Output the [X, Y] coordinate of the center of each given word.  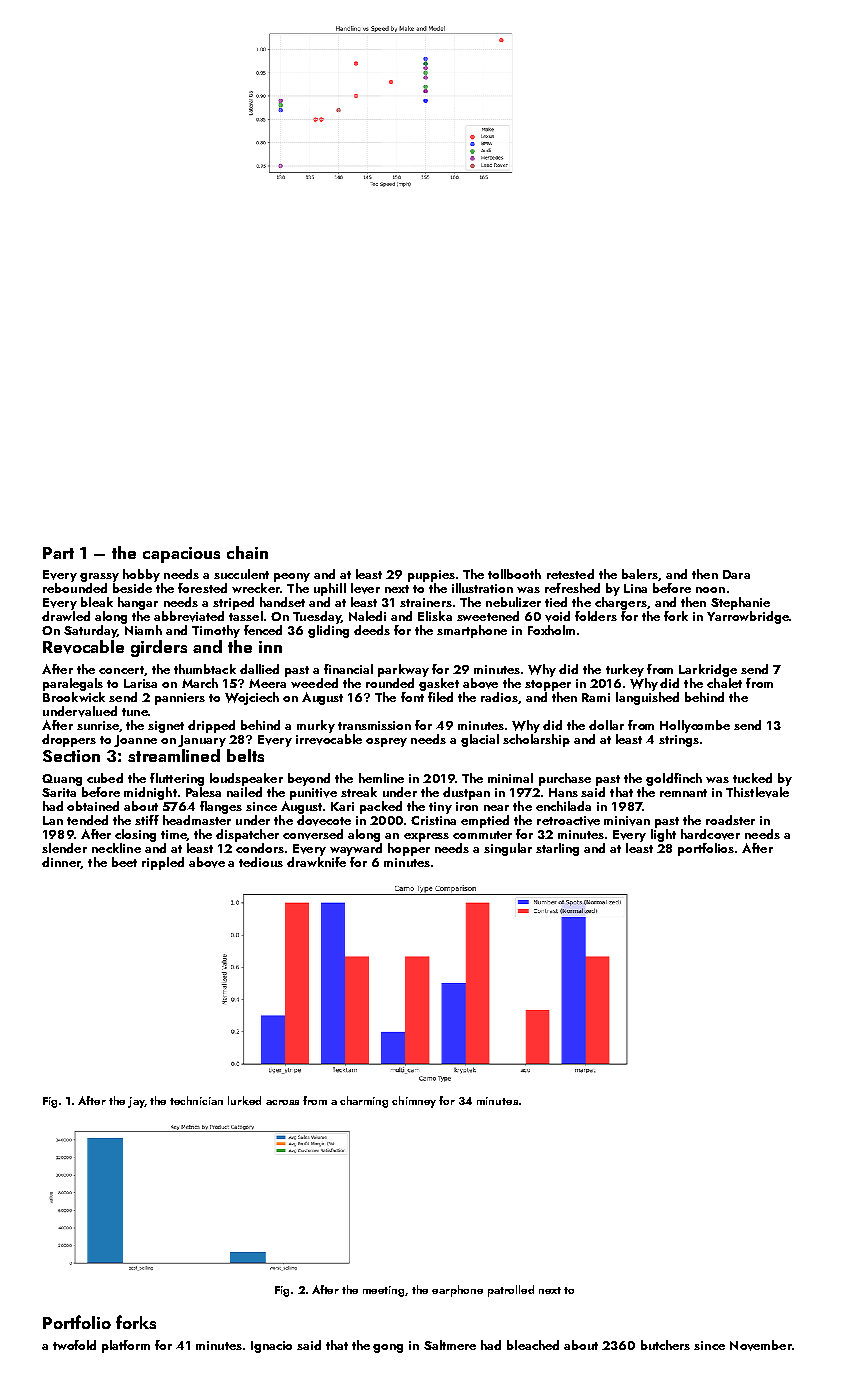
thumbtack [205, 669]
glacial [480, 740]
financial [348, 669]
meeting [384, 1291]
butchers [665, 1345]
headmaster [197, 820]
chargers [621, 603]
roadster [730, 820]
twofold [74, 1345]
